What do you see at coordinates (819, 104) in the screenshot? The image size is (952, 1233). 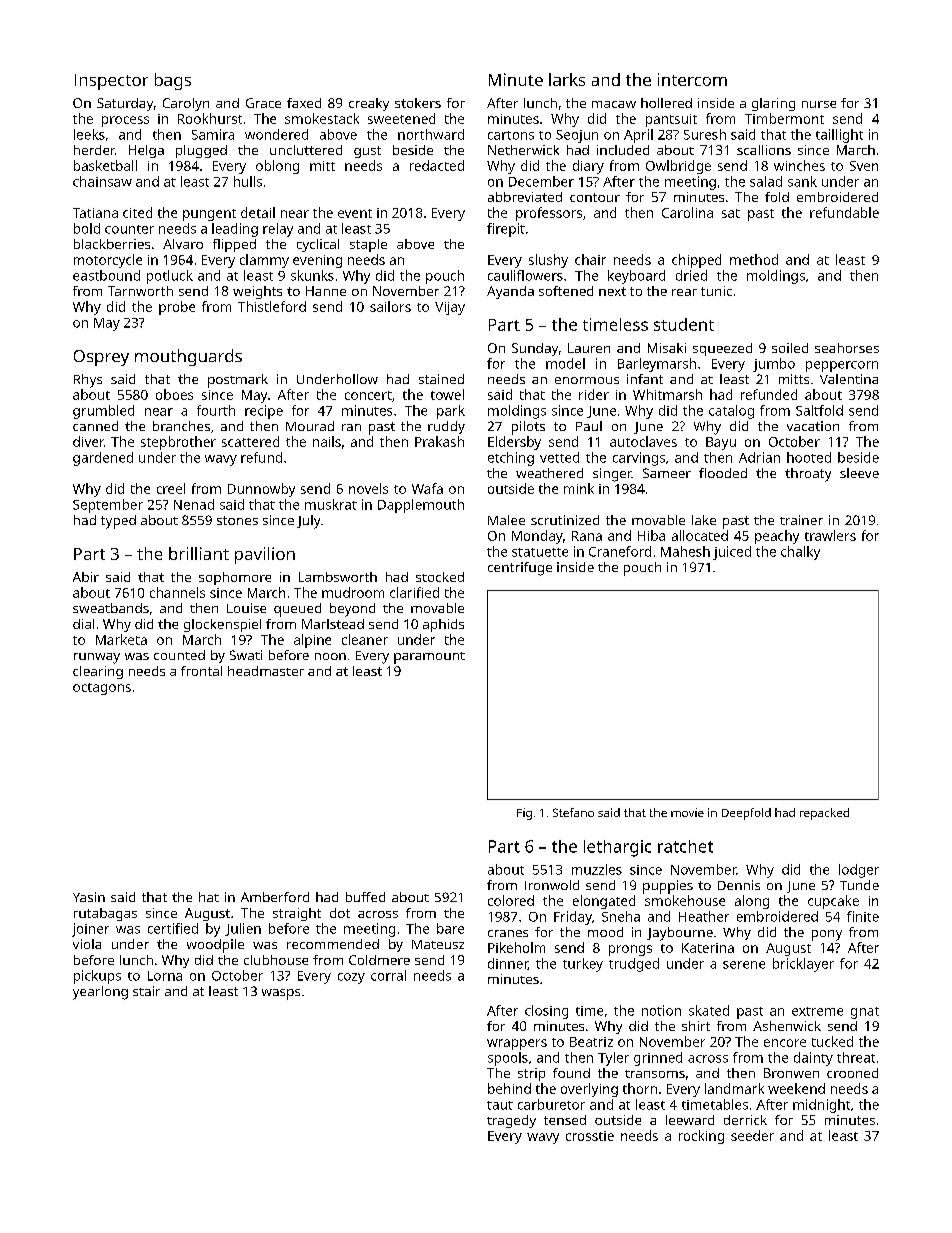 I see `nurse` at bounding box center [819, 104].
